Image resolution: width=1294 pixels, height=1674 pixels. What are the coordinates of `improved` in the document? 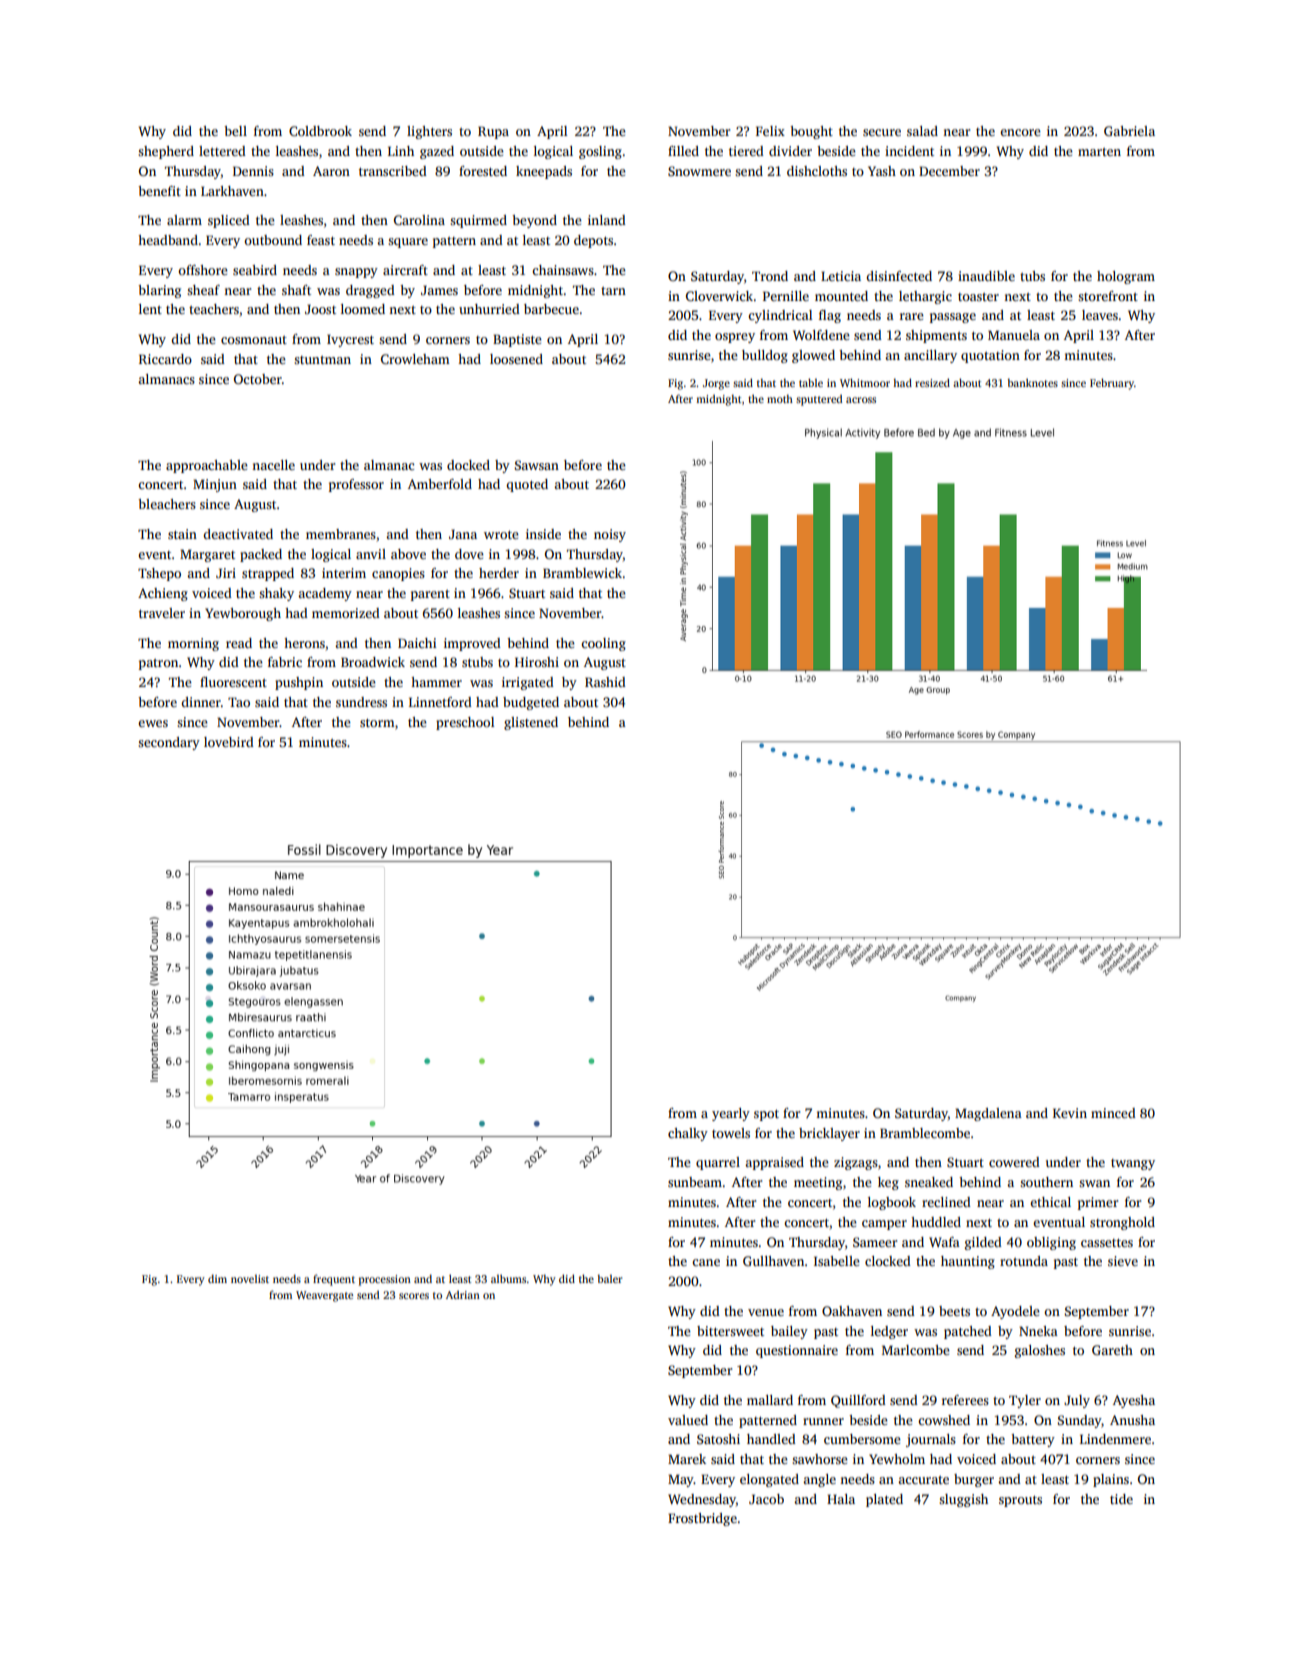 It's located at (472, 644).
